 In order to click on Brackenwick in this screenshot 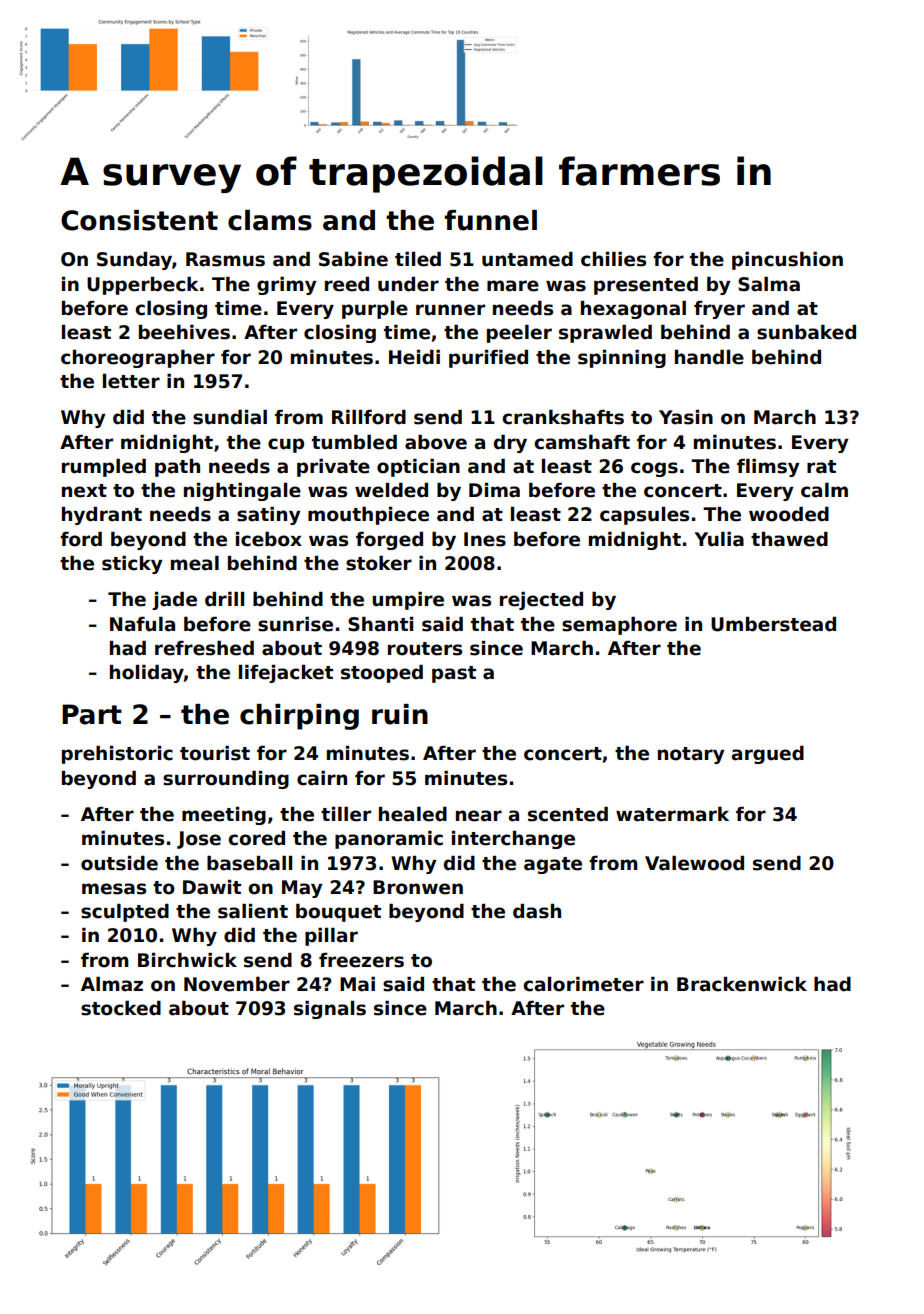, I will do `click(742, 984)`.
